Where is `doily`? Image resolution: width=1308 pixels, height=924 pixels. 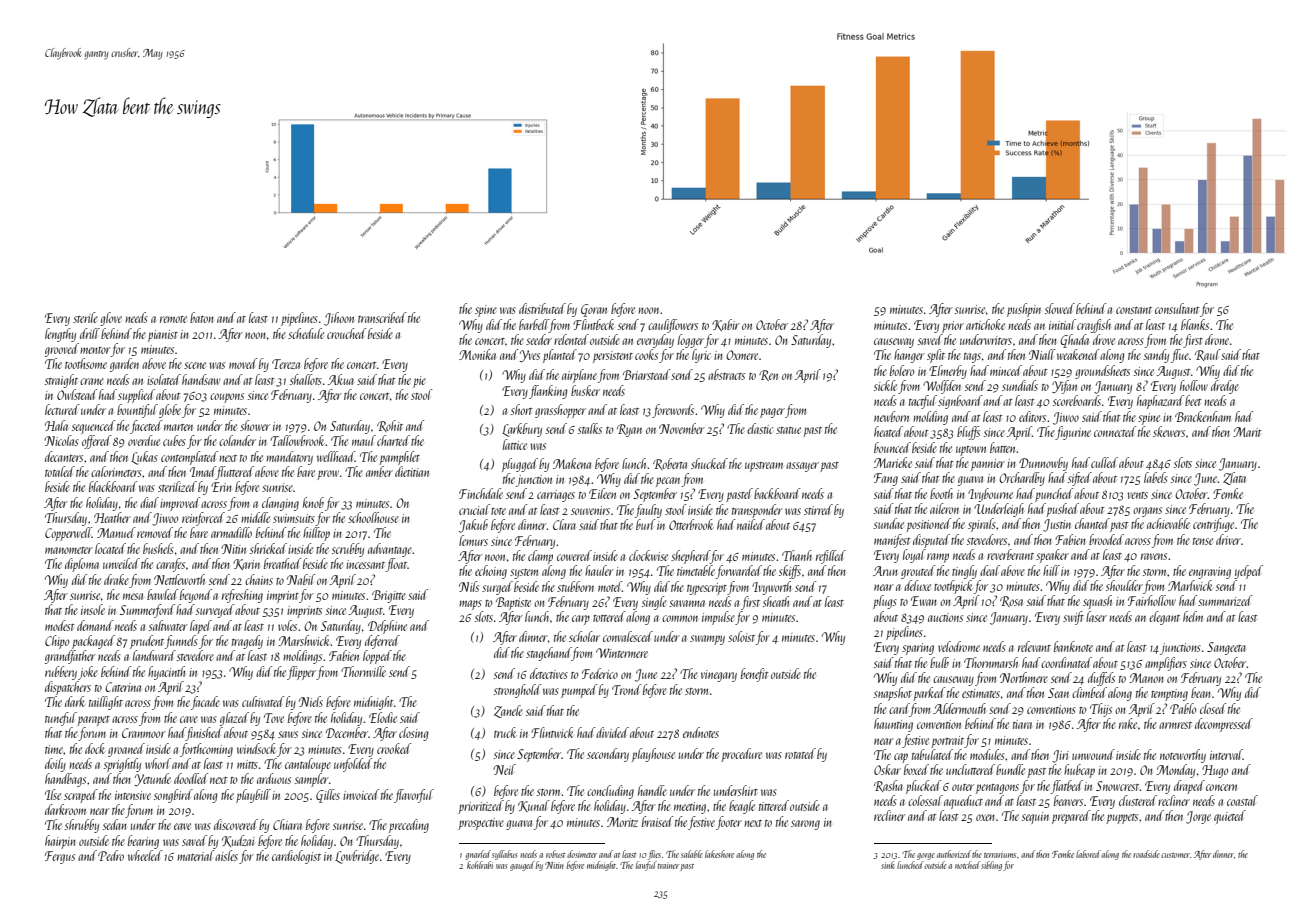
doily is located at coordinates (55, 765).
